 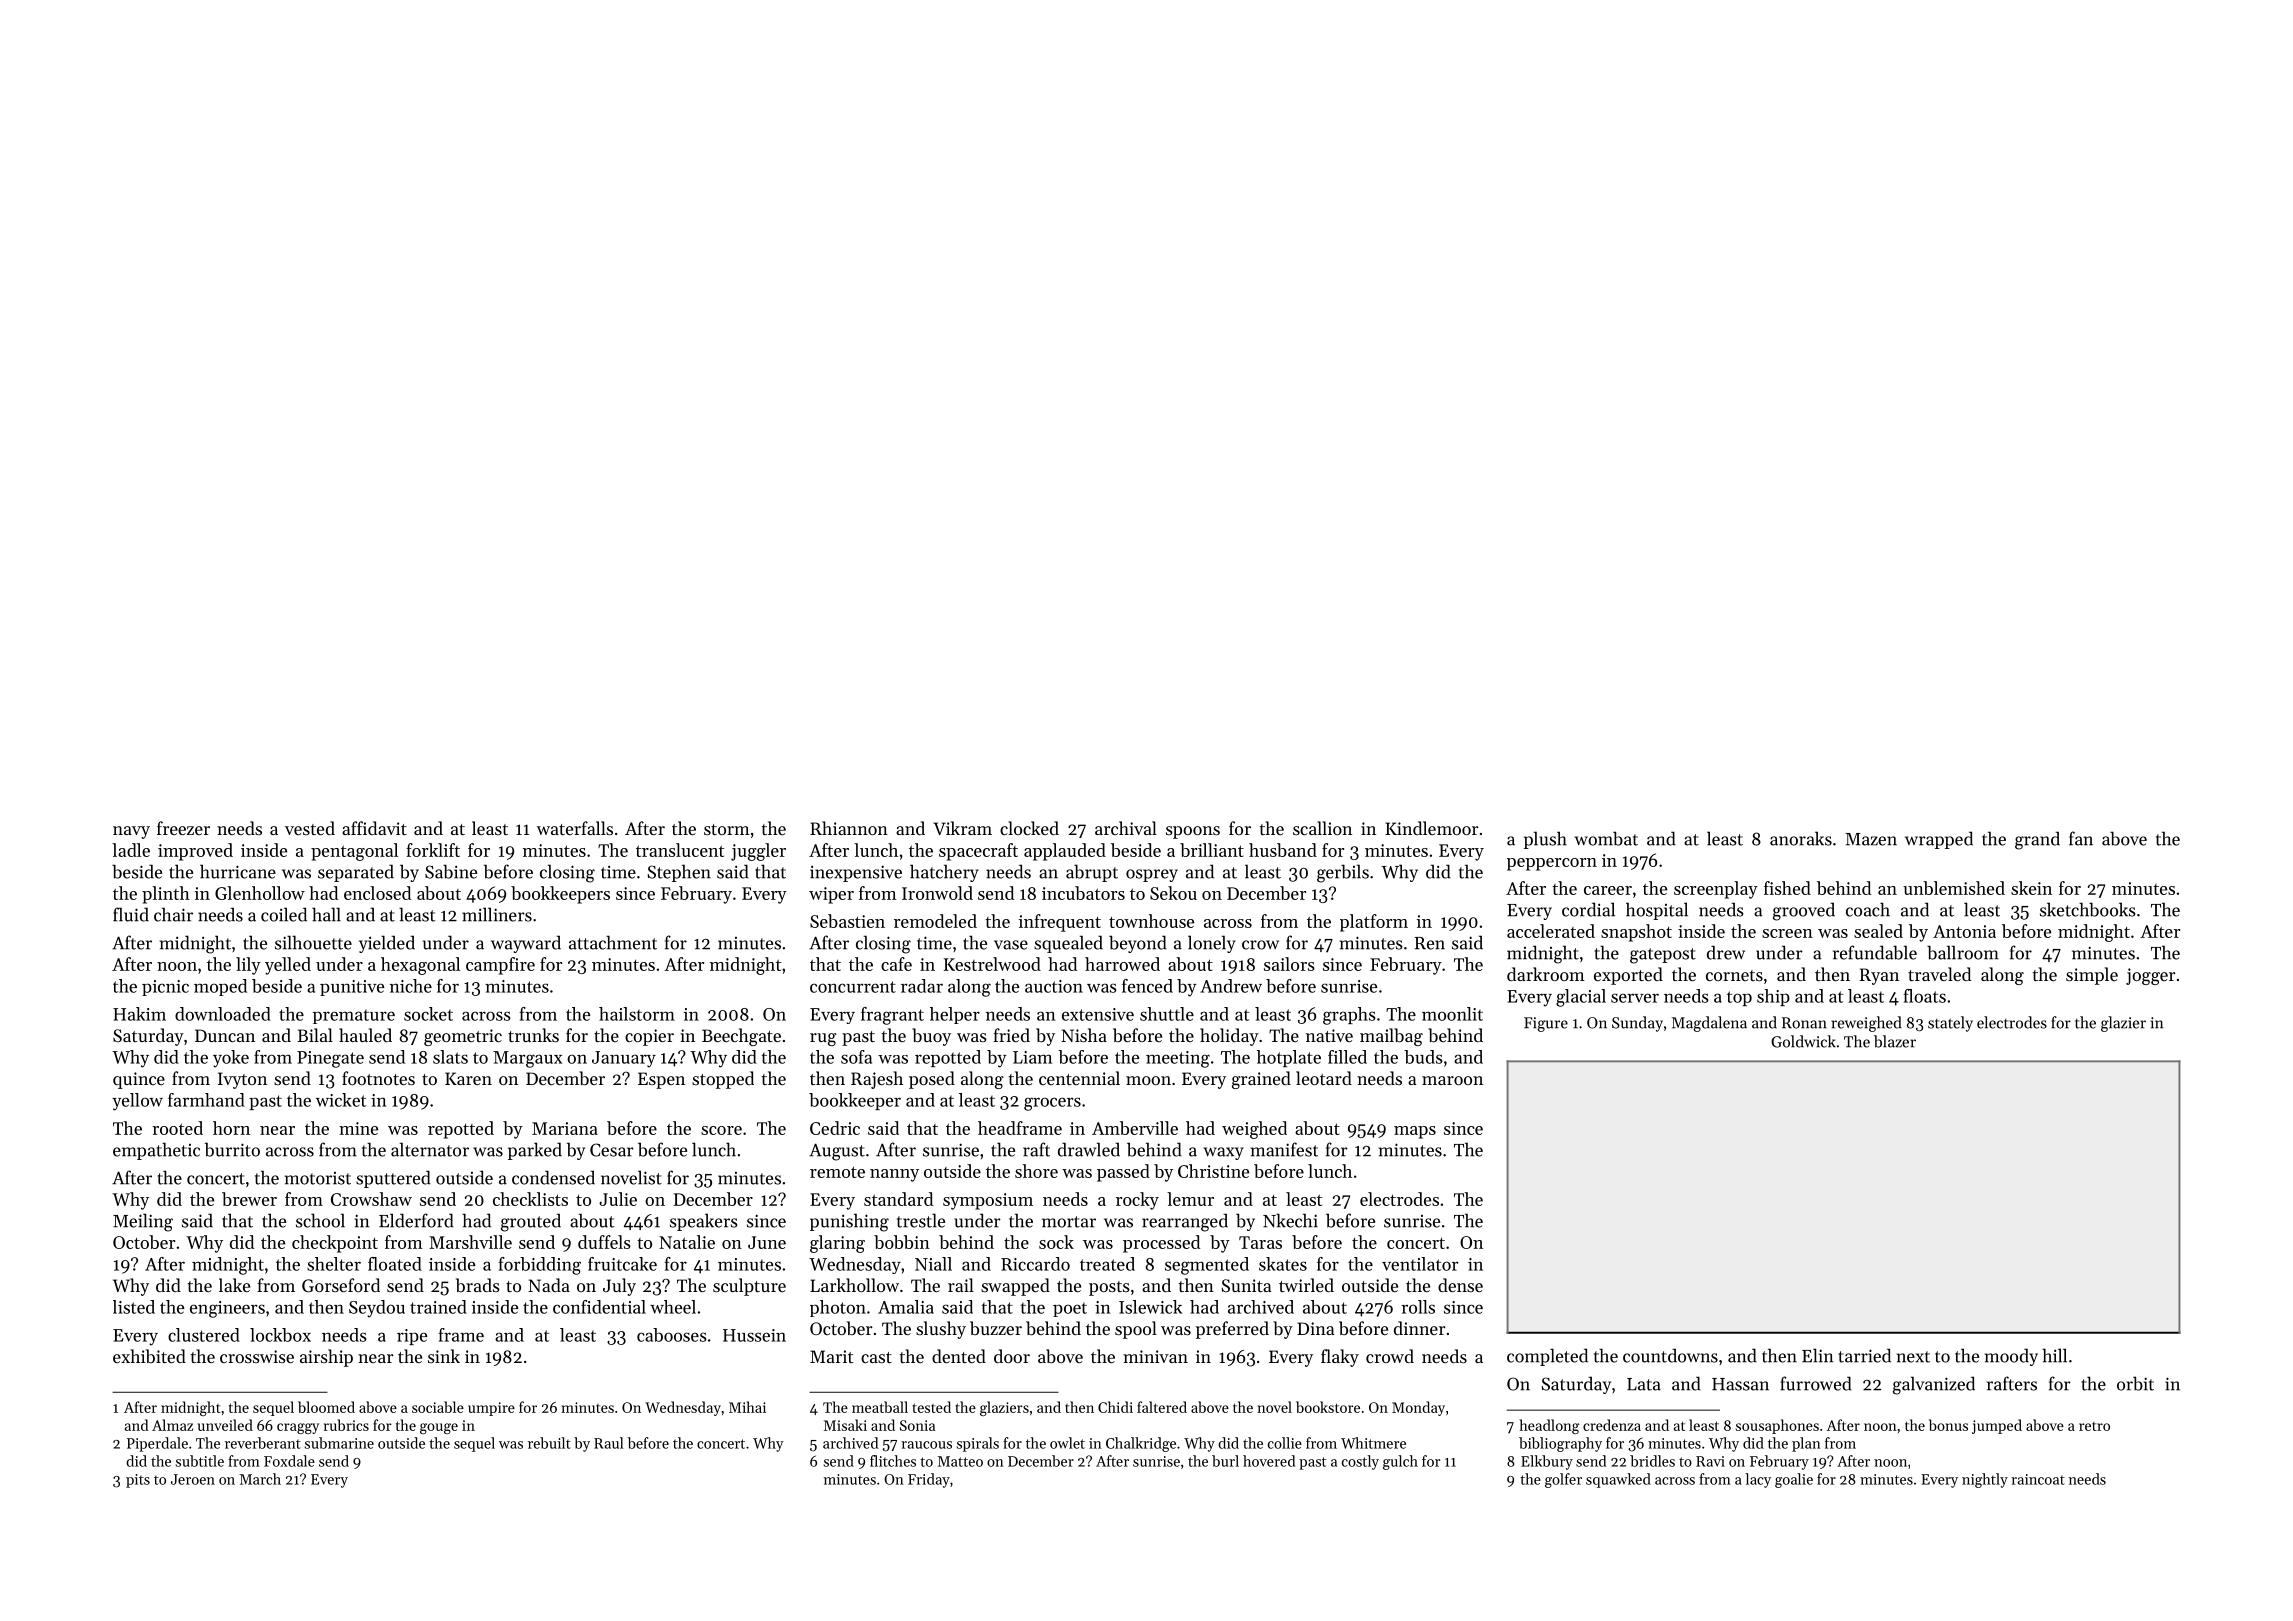 What do you see at coordinates (1794, 1480) in the screenshot?
I see `goalie` at bounding box center [1794, 1480].
